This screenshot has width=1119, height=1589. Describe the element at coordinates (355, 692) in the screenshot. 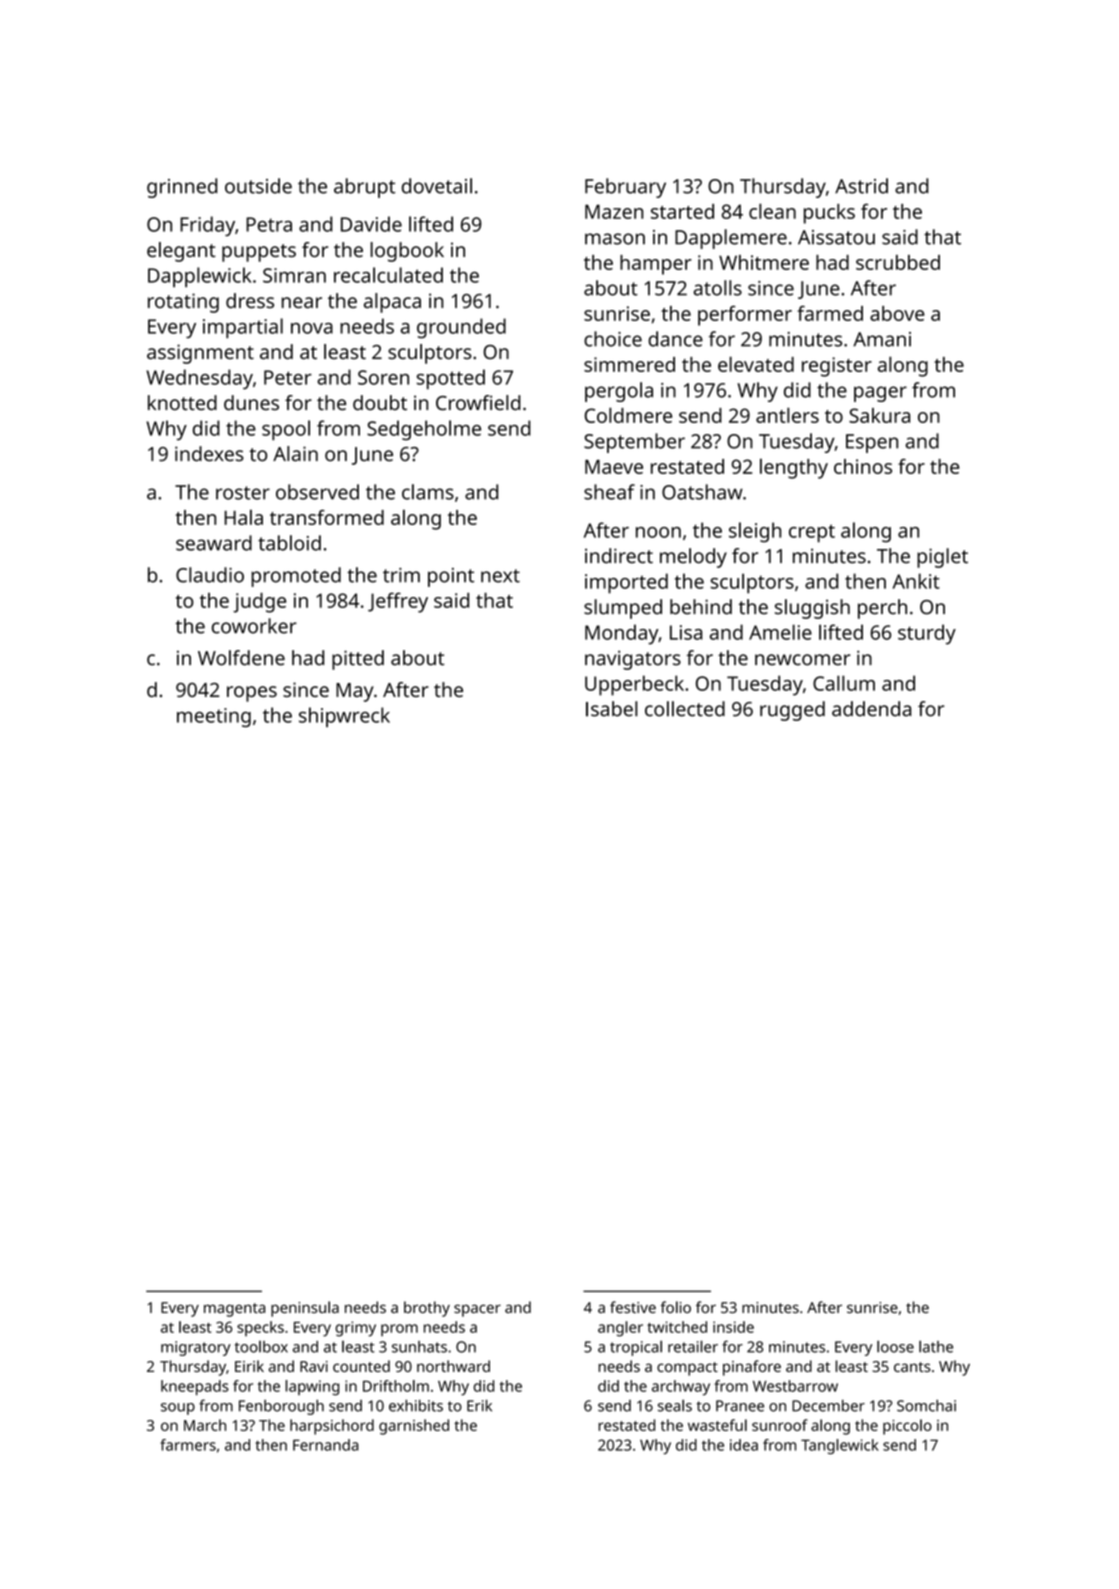

I see `May` at that location.
